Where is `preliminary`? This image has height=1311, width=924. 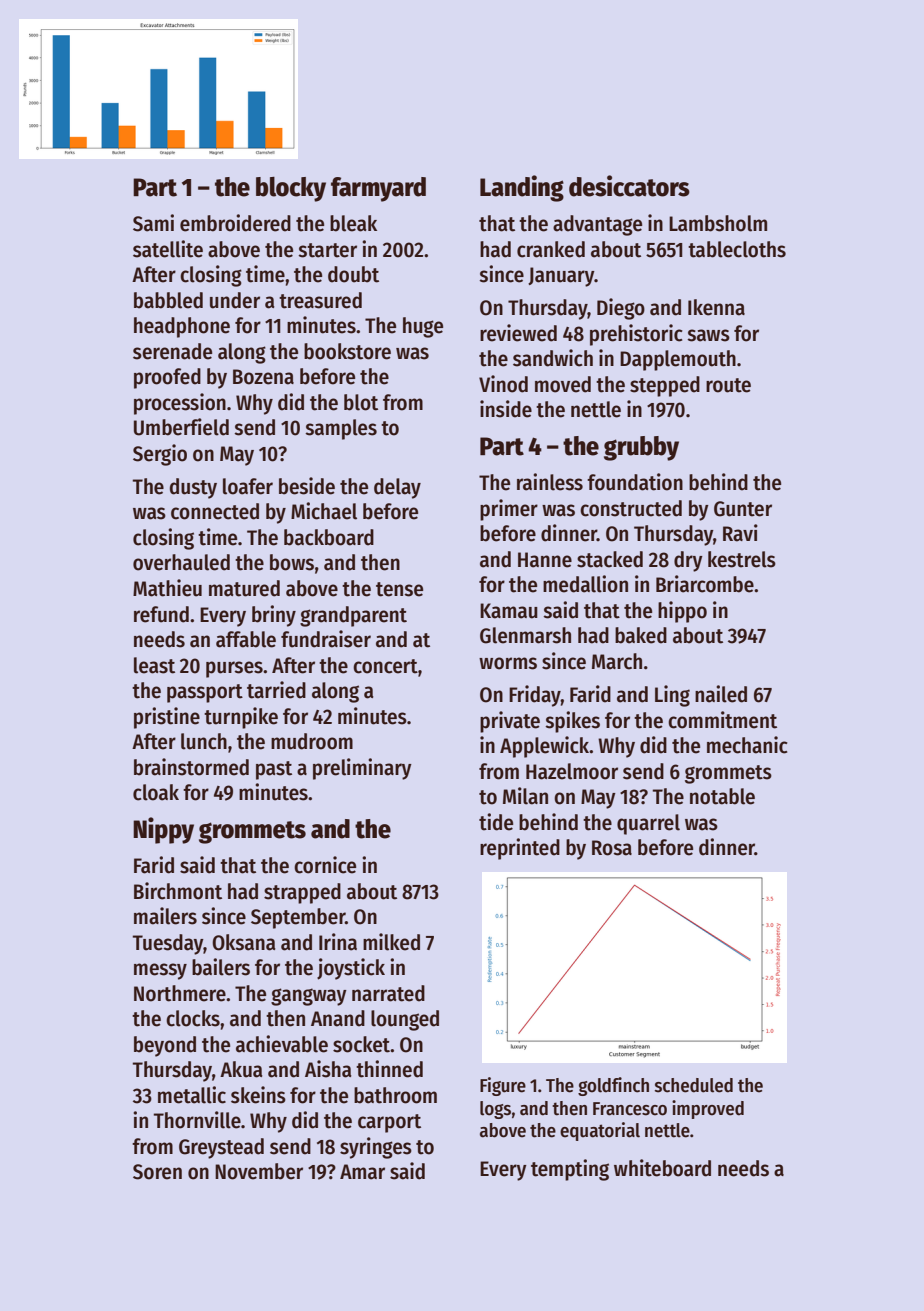 preliminary is located at coordinates (362, 769).
